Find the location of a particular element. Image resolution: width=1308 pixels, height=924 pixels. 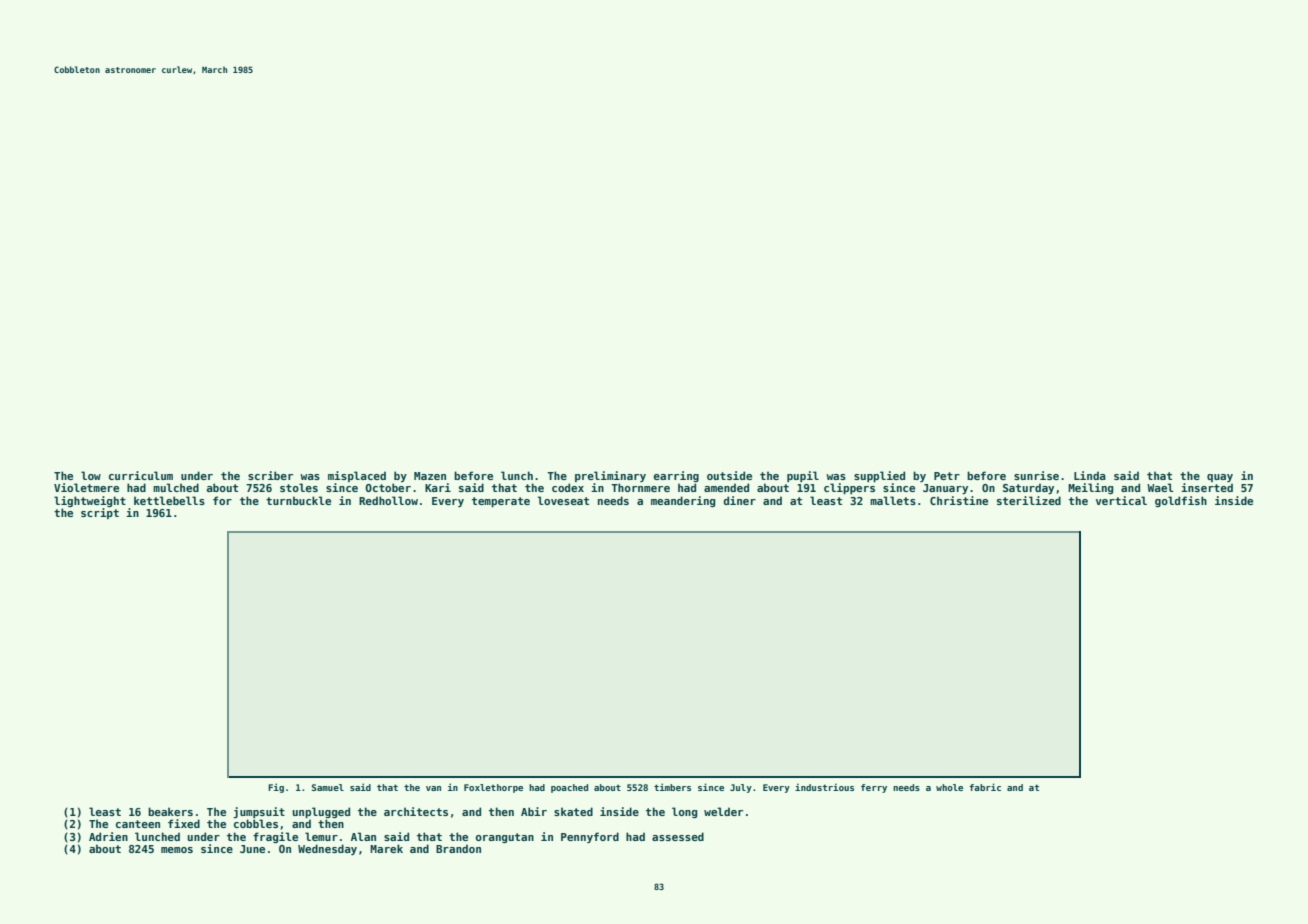

memos is located at coordinates (177, 850).
